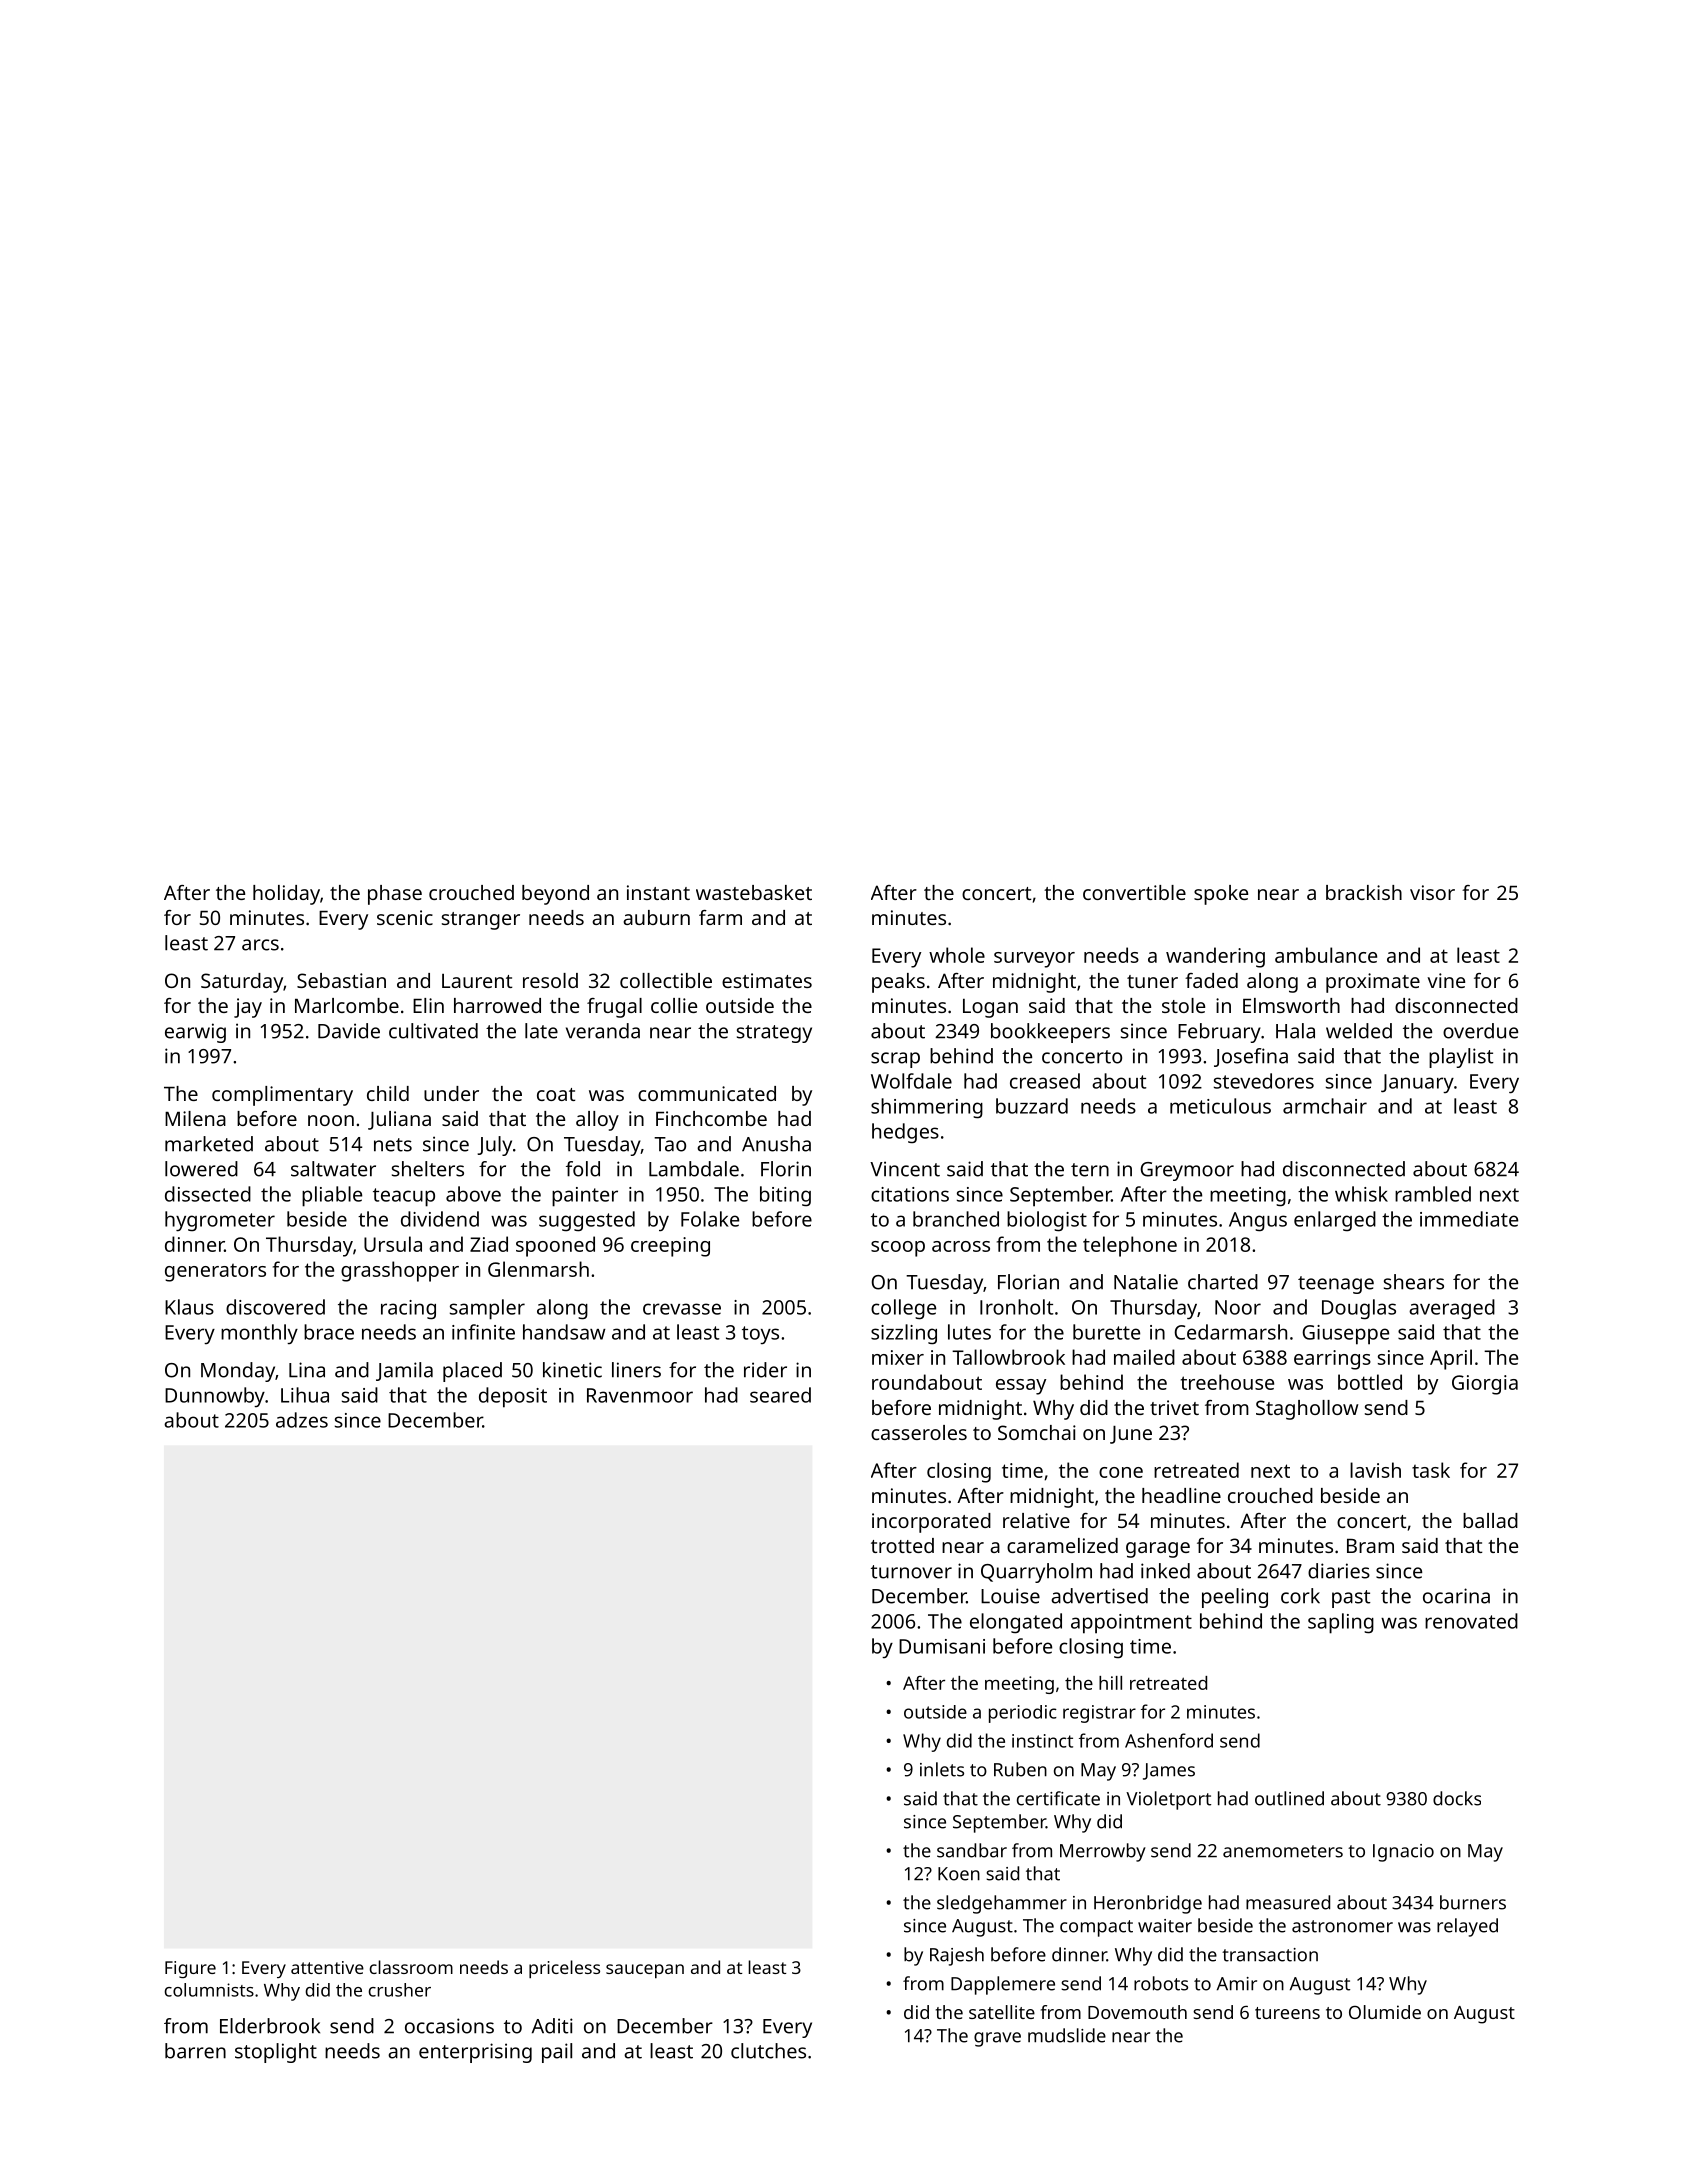 The height and width of the screenshot is (2178, 1683). What do you see at coordinates (990, 1008) in the screenshot?
I see `Logan` at bounding box center [990, 1008].
